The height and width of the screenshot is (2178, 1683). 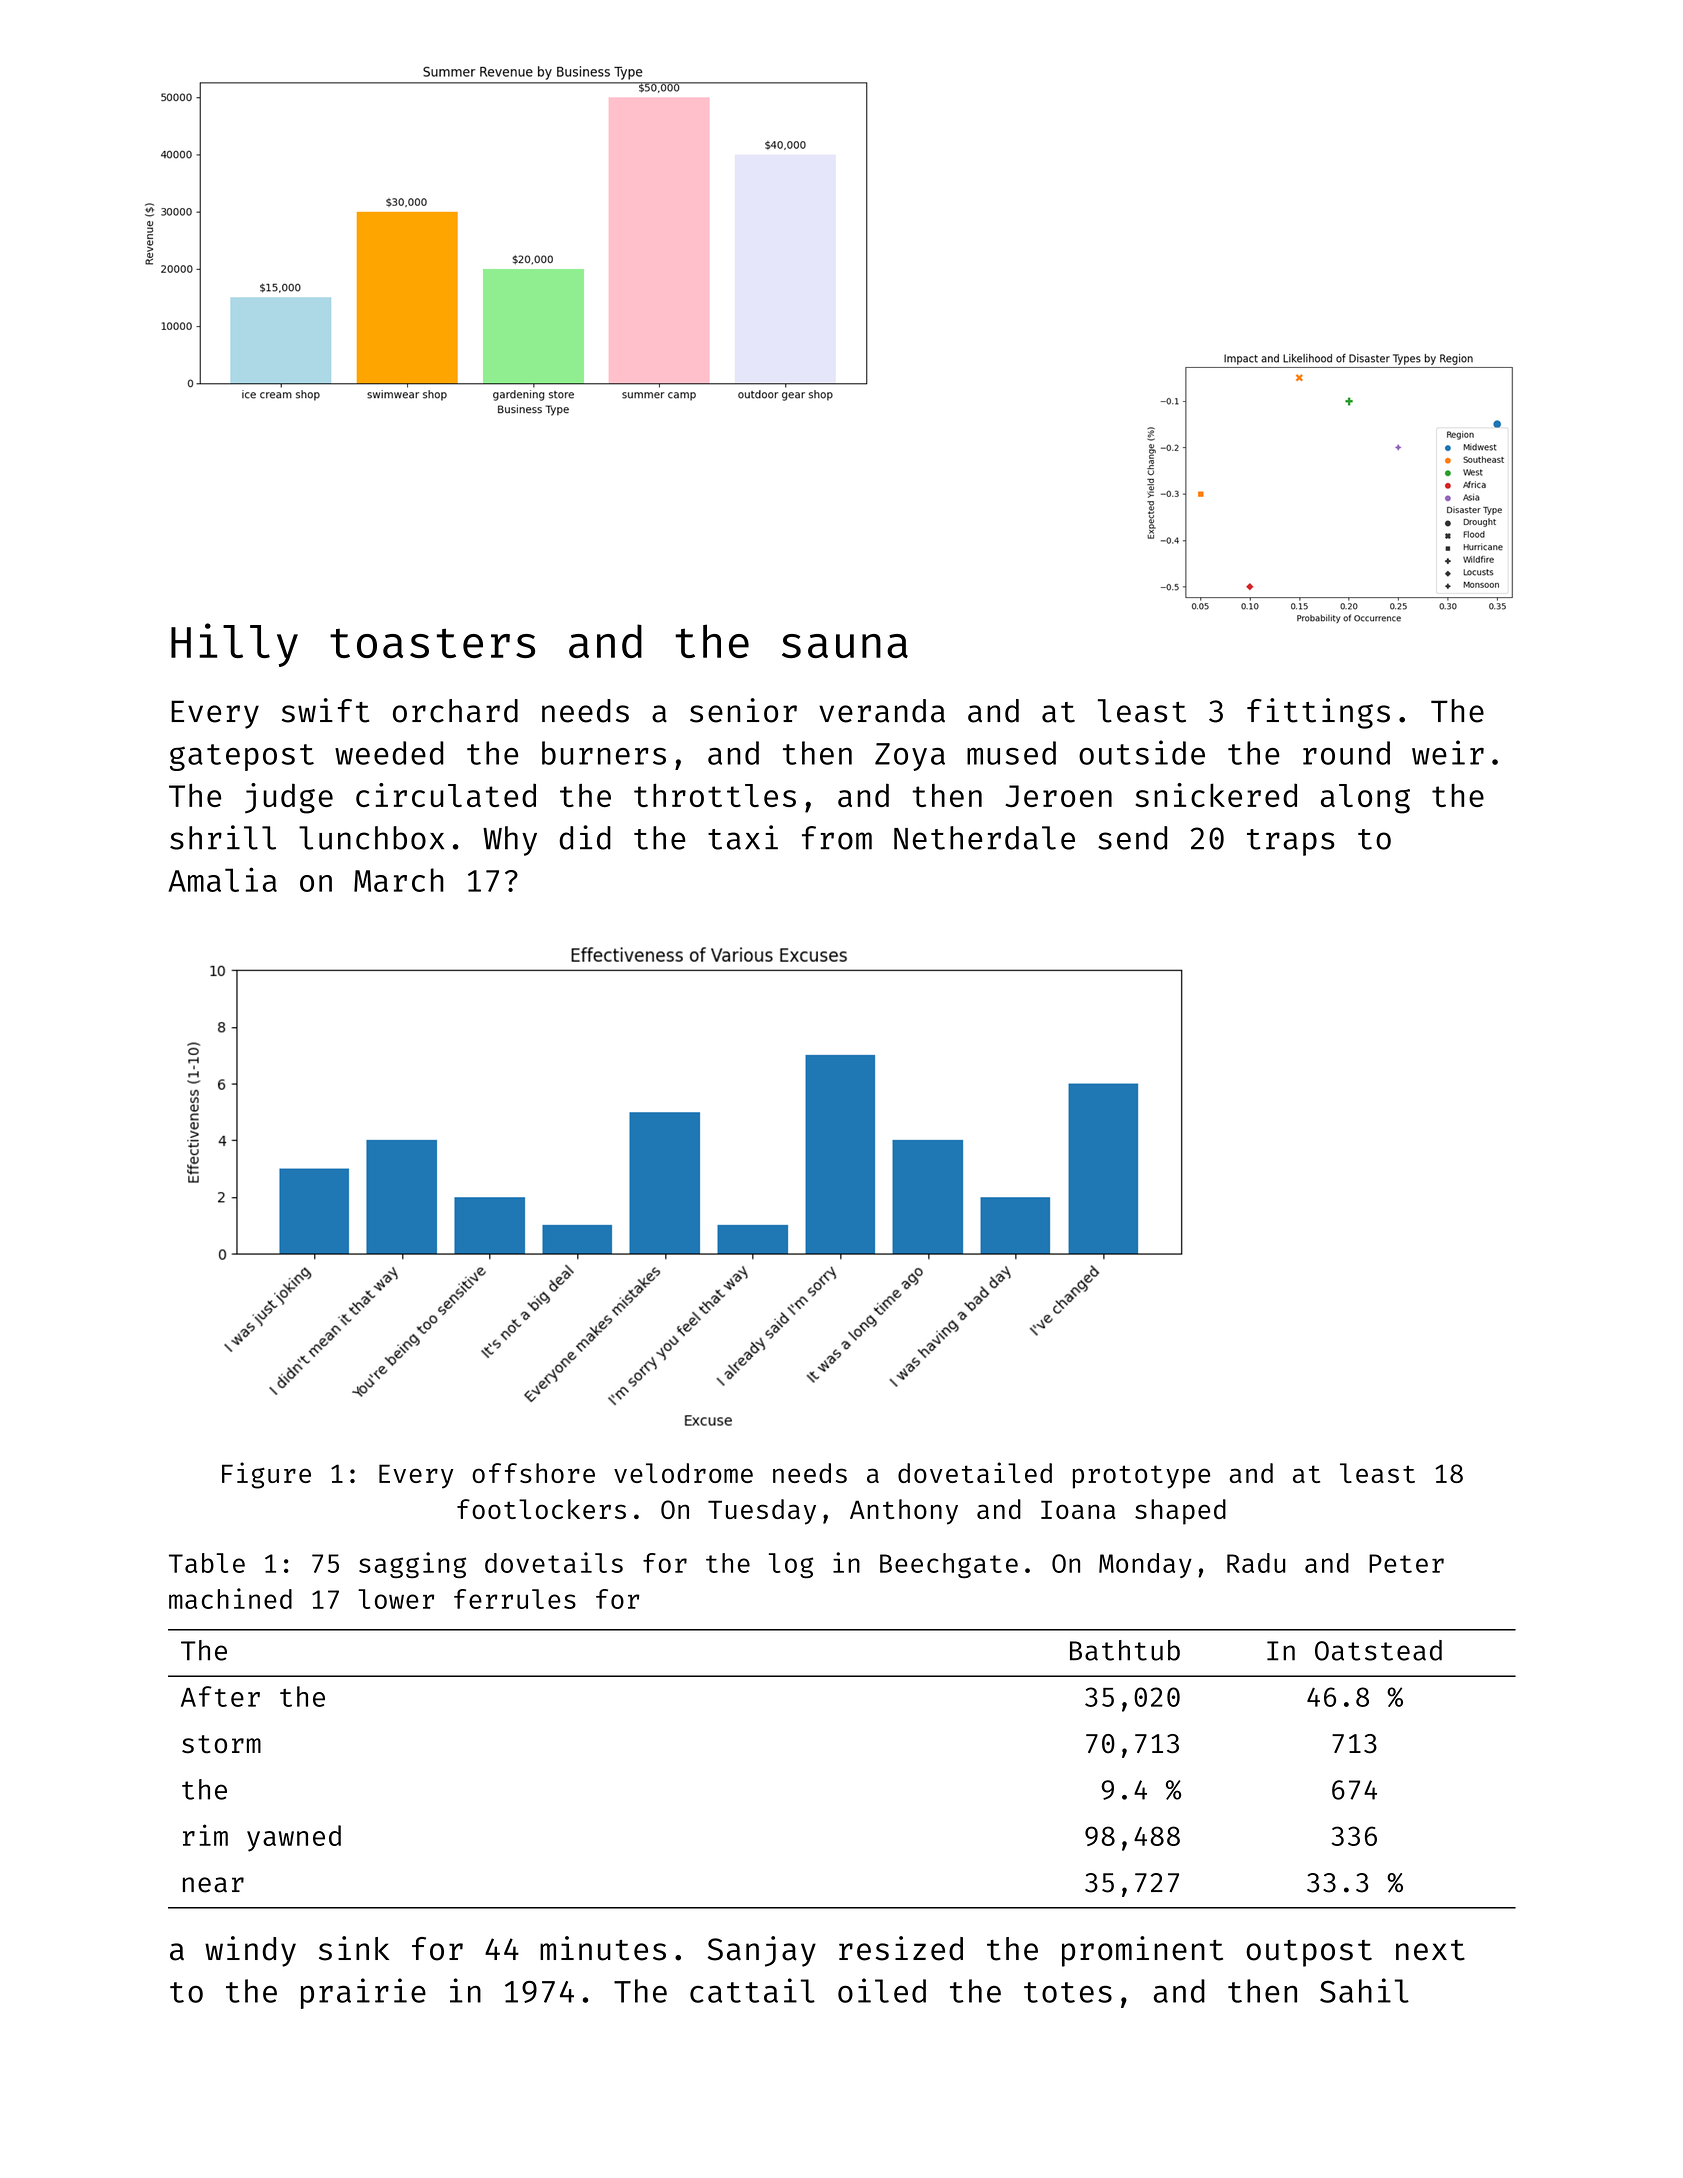 I want to click on fittings, so click(x=1318, y=713).
